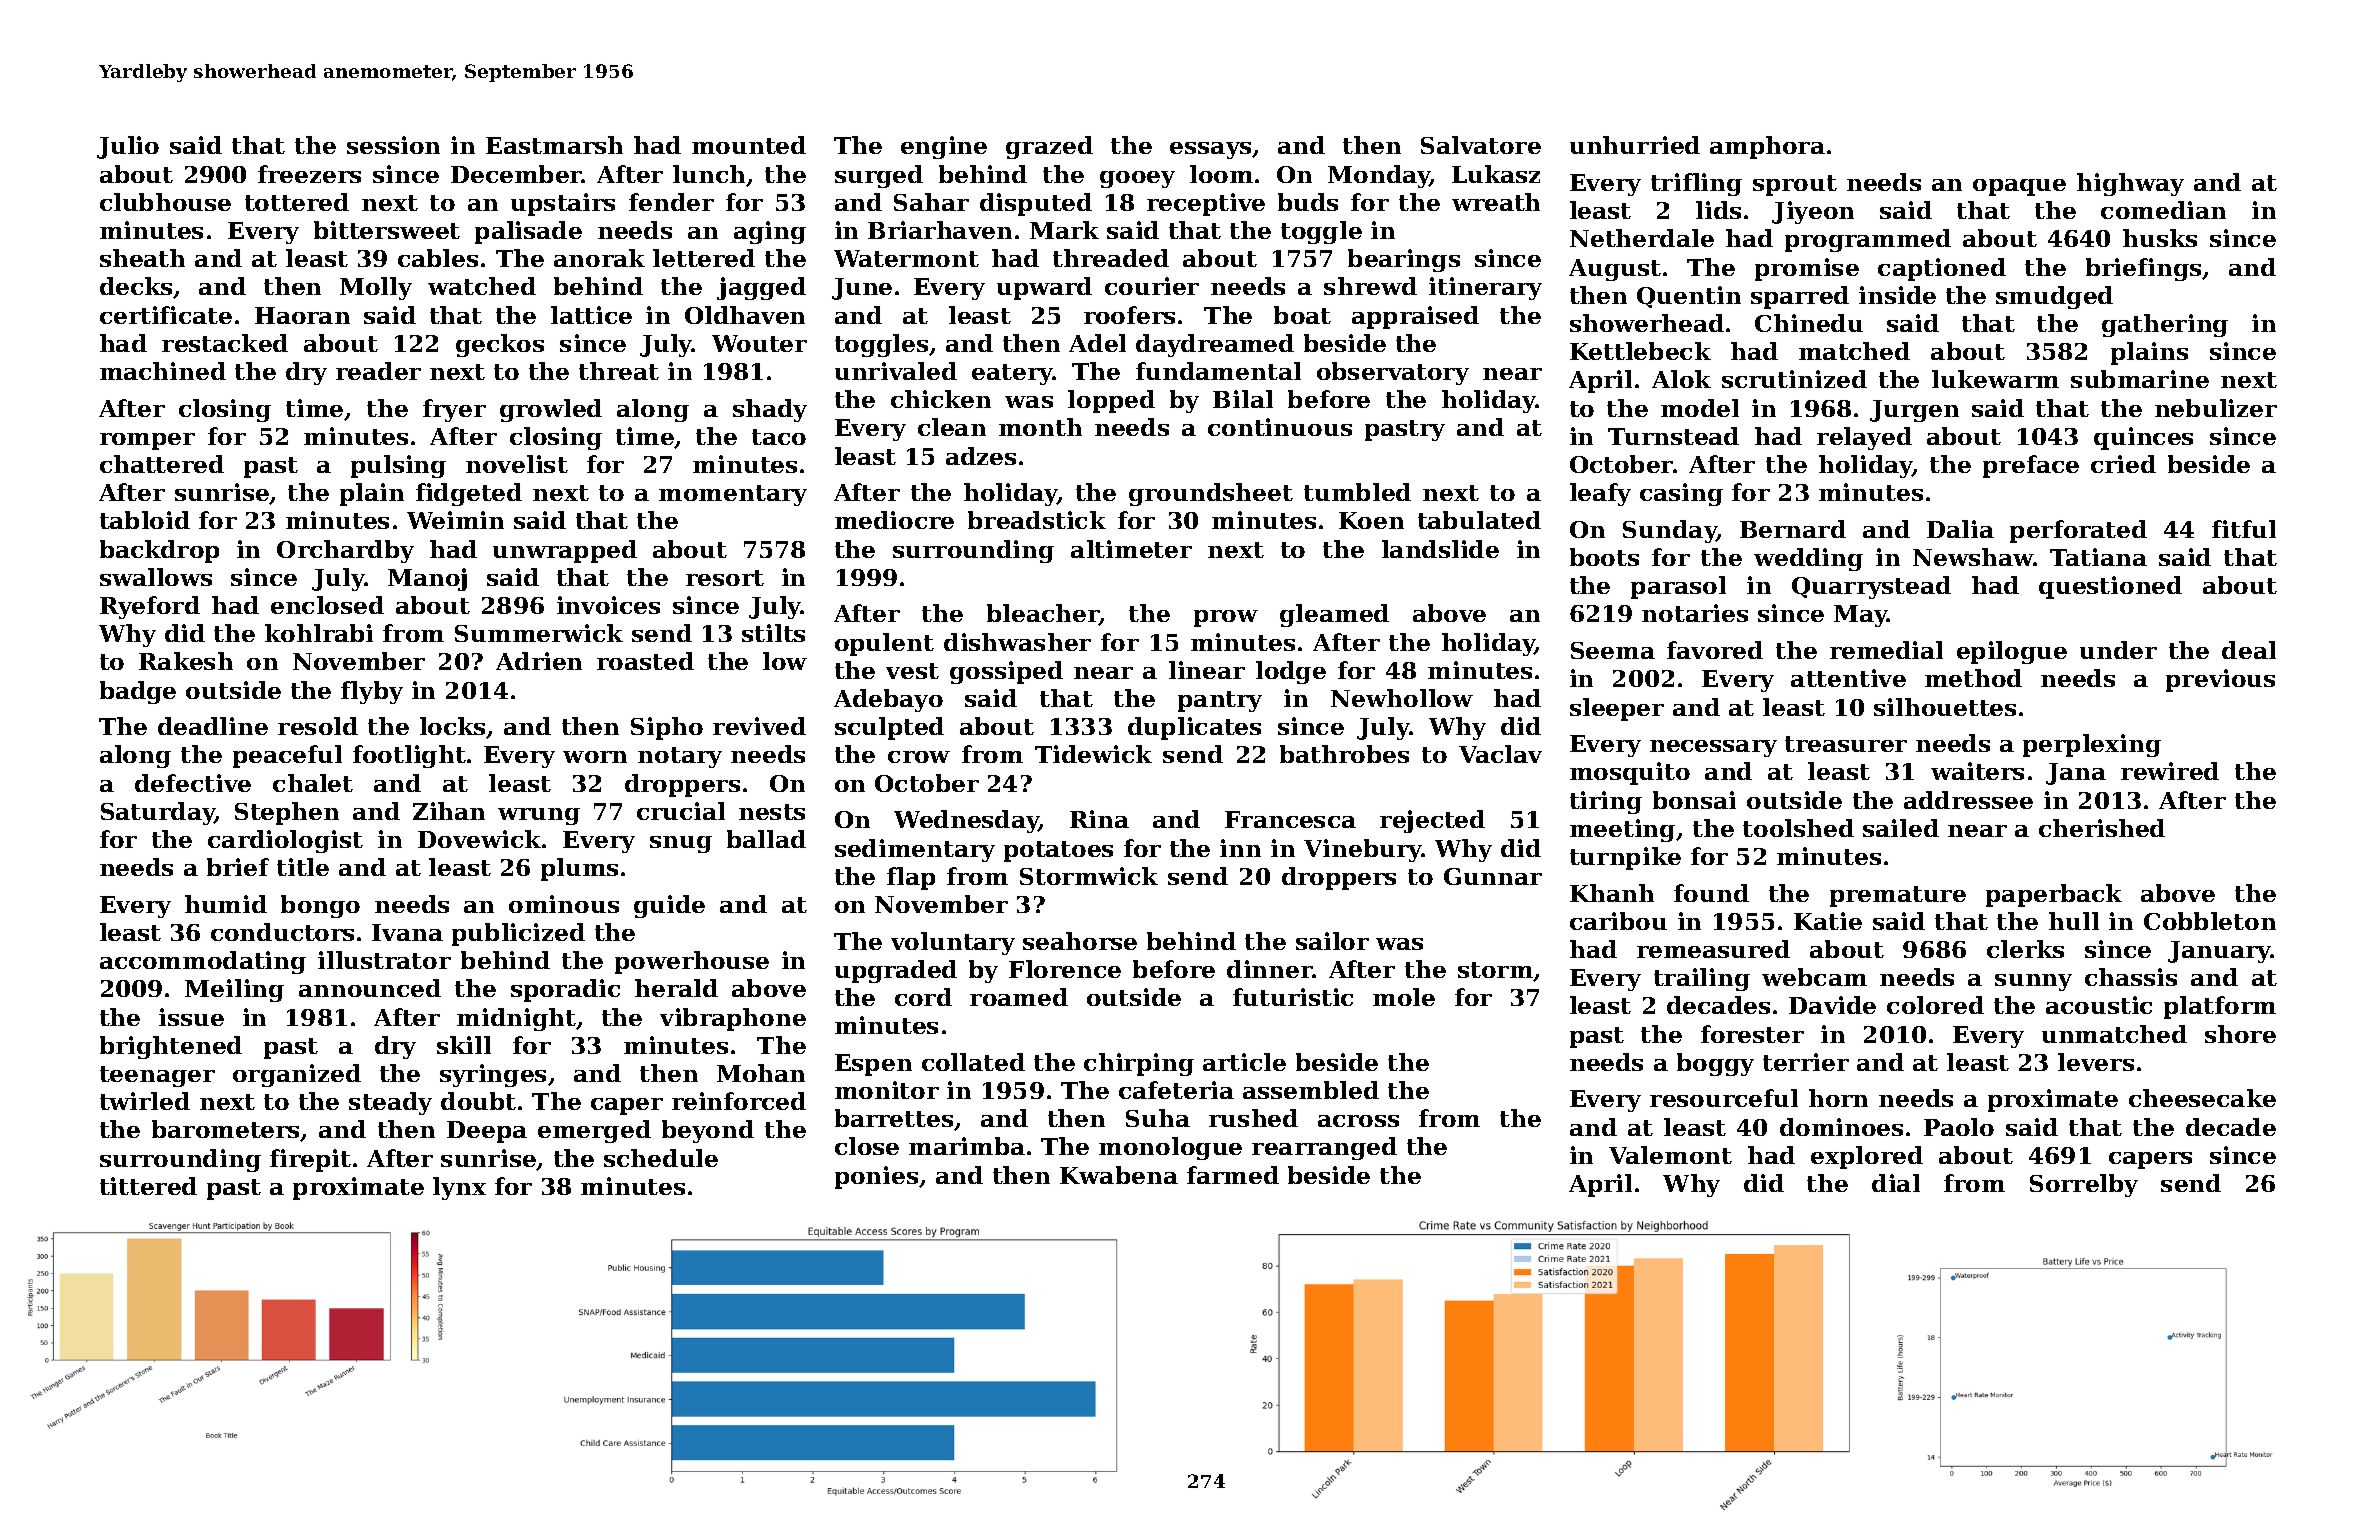 The width and height of the image is (2376, 1538). Describe the element at coordinates (1995, 379) in the image. I see `lukewarm` at that location.
